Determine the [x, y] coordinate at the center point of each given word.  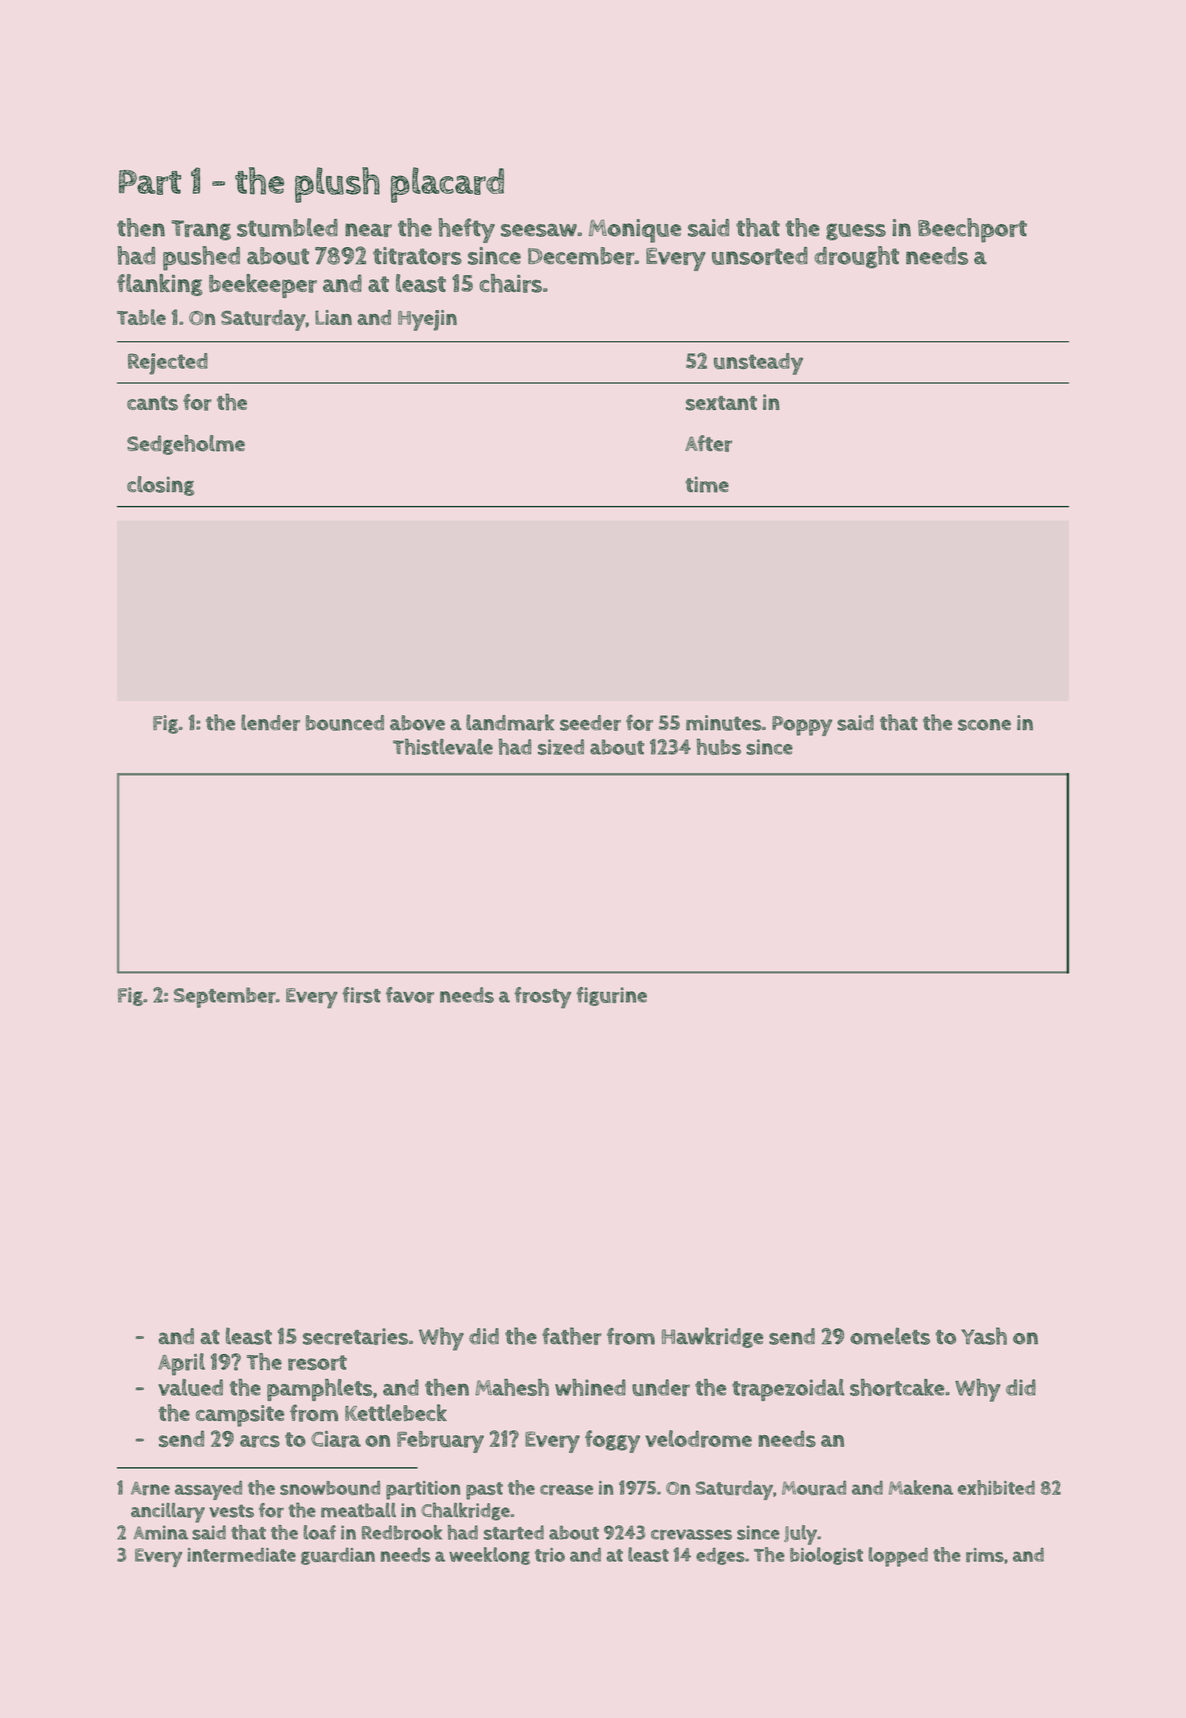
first [361, 995]
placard [447, 185]
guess [856, 232]
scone [984, 725]
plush [337, 185]
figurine [611, 996]
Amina [160, 1532]
